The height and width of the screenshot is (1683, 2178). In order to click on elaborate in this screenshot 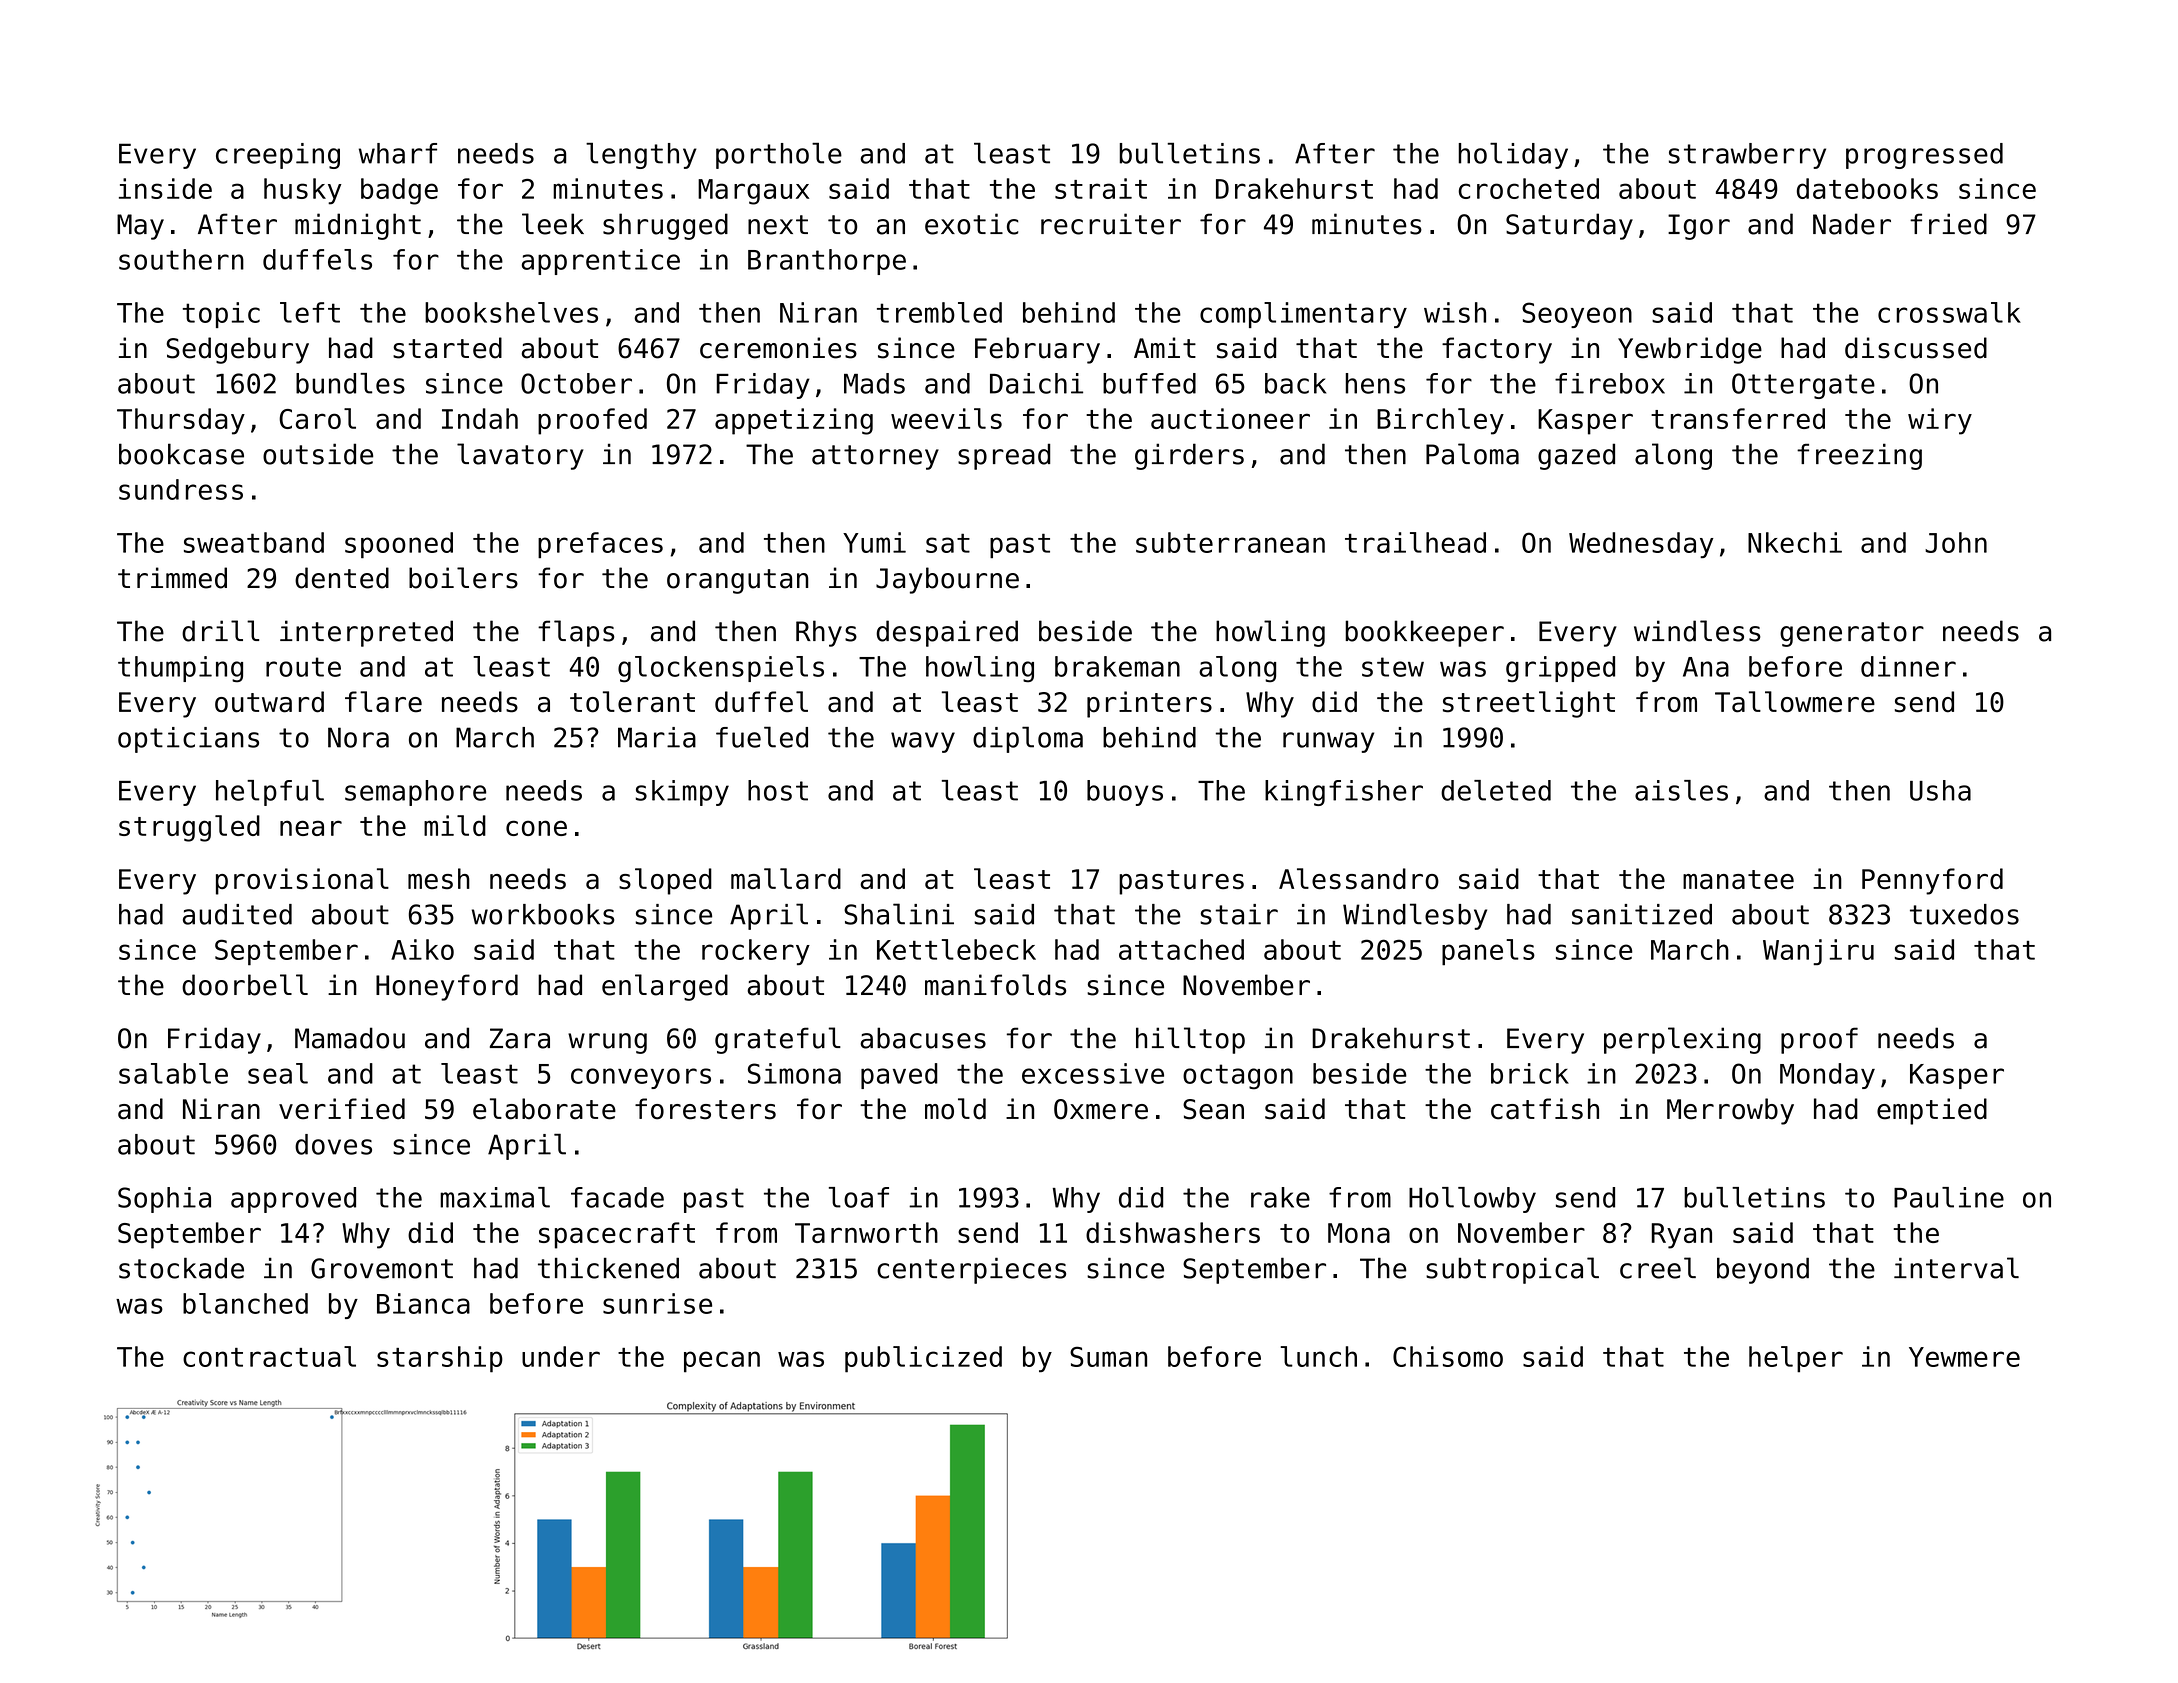, I will do `click(544, 1109)`.
